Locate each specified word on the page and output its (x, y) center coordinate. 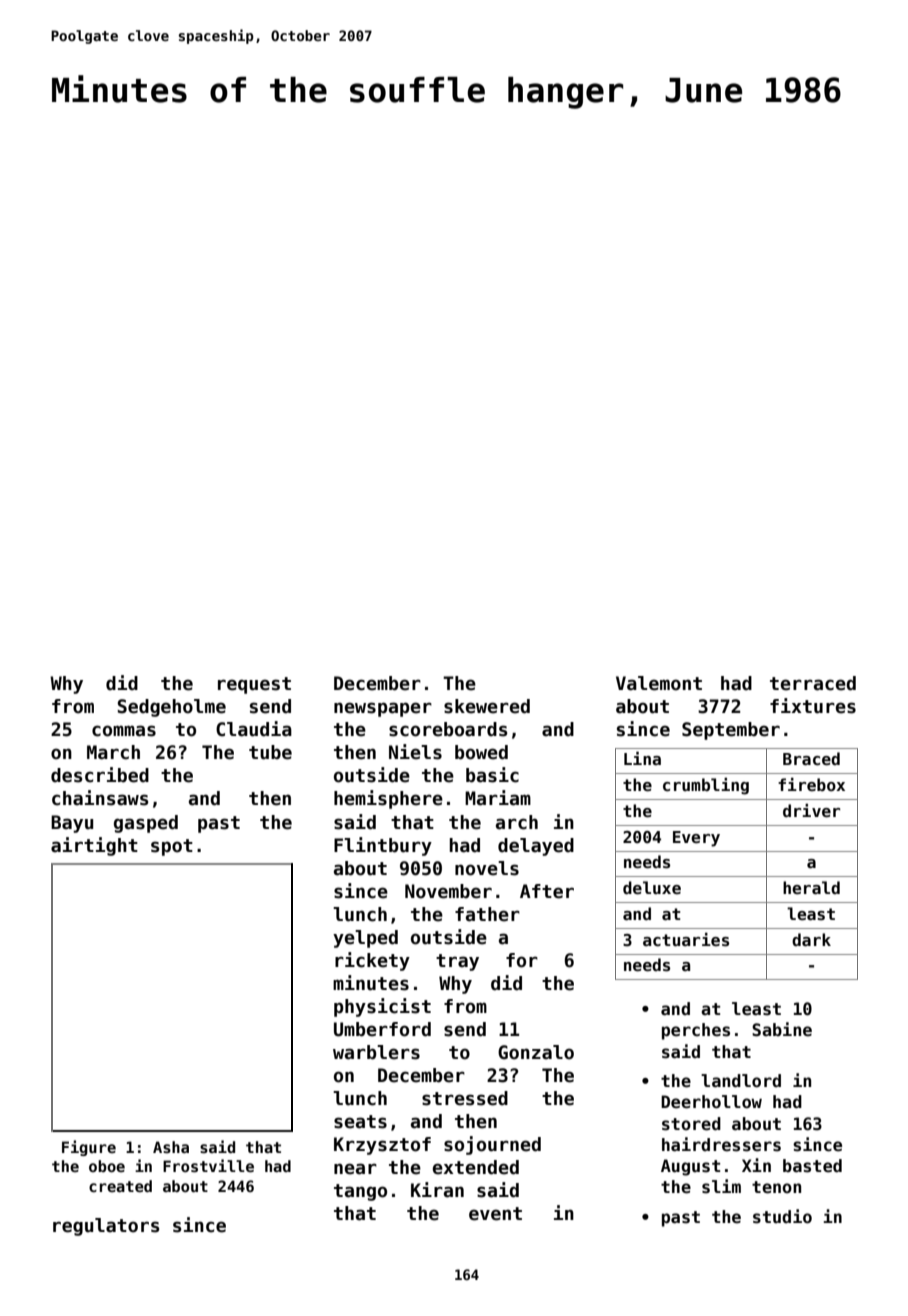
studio (782, 1216)
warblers (376, 1052)
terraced (813, 683)
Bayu (72, 824)
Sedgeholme (171, 708)
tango (360, 1192)
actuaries (686, 940)
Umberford (382, 1029)
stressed (465, 1098)
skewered (487, 706)
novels (487, 868)
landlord (741, 1081)
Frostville (208, 1165)
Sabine (782, 1029)
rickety (372, 961)
